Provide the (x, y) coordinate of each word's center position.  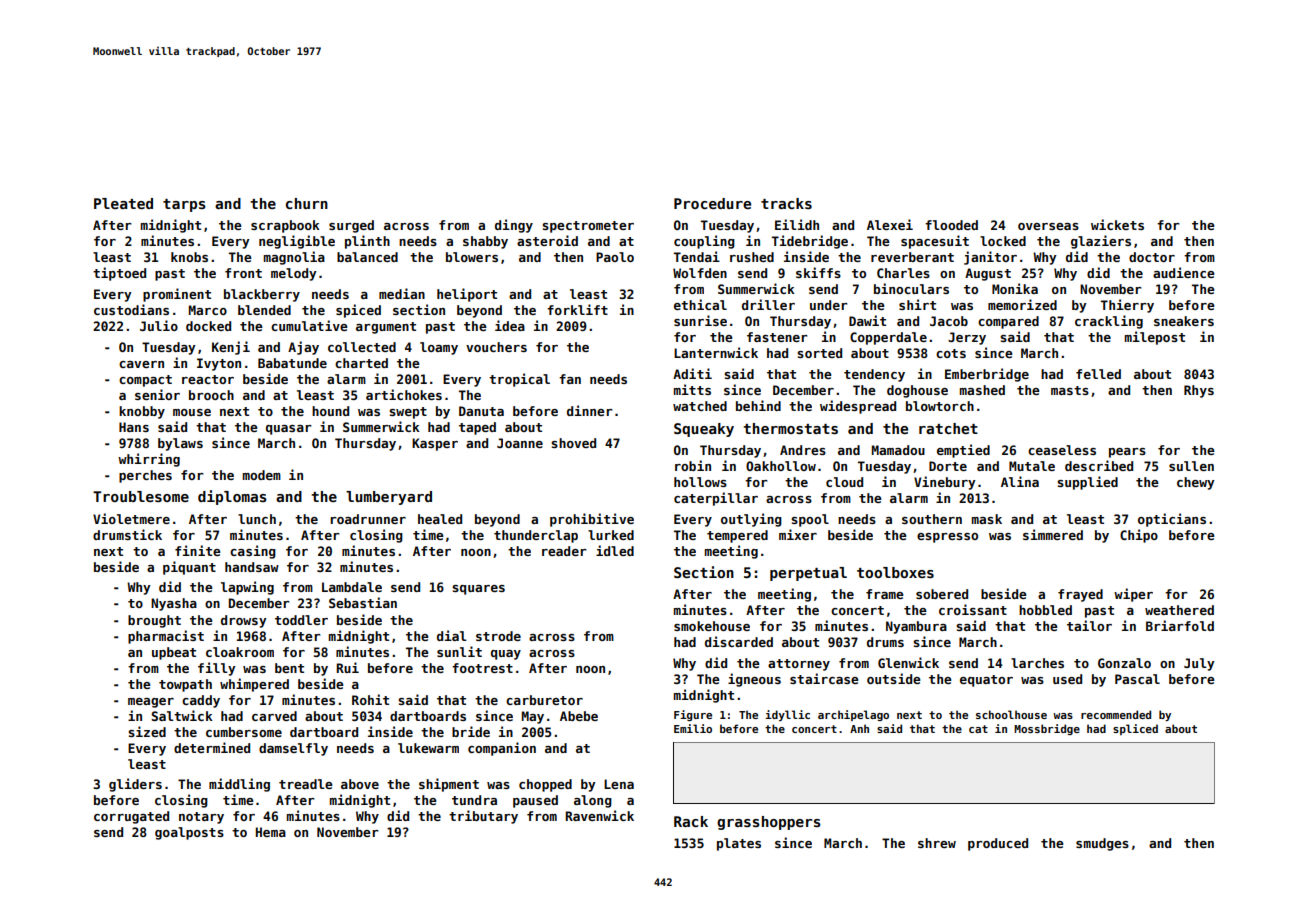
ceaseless (1062, 450)
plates (739, 844)
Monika (1015, 288)
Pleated (123, 203)
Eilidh (797, 224)
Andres (803, 450)
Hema (271, 832)
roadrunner (368, 519)
